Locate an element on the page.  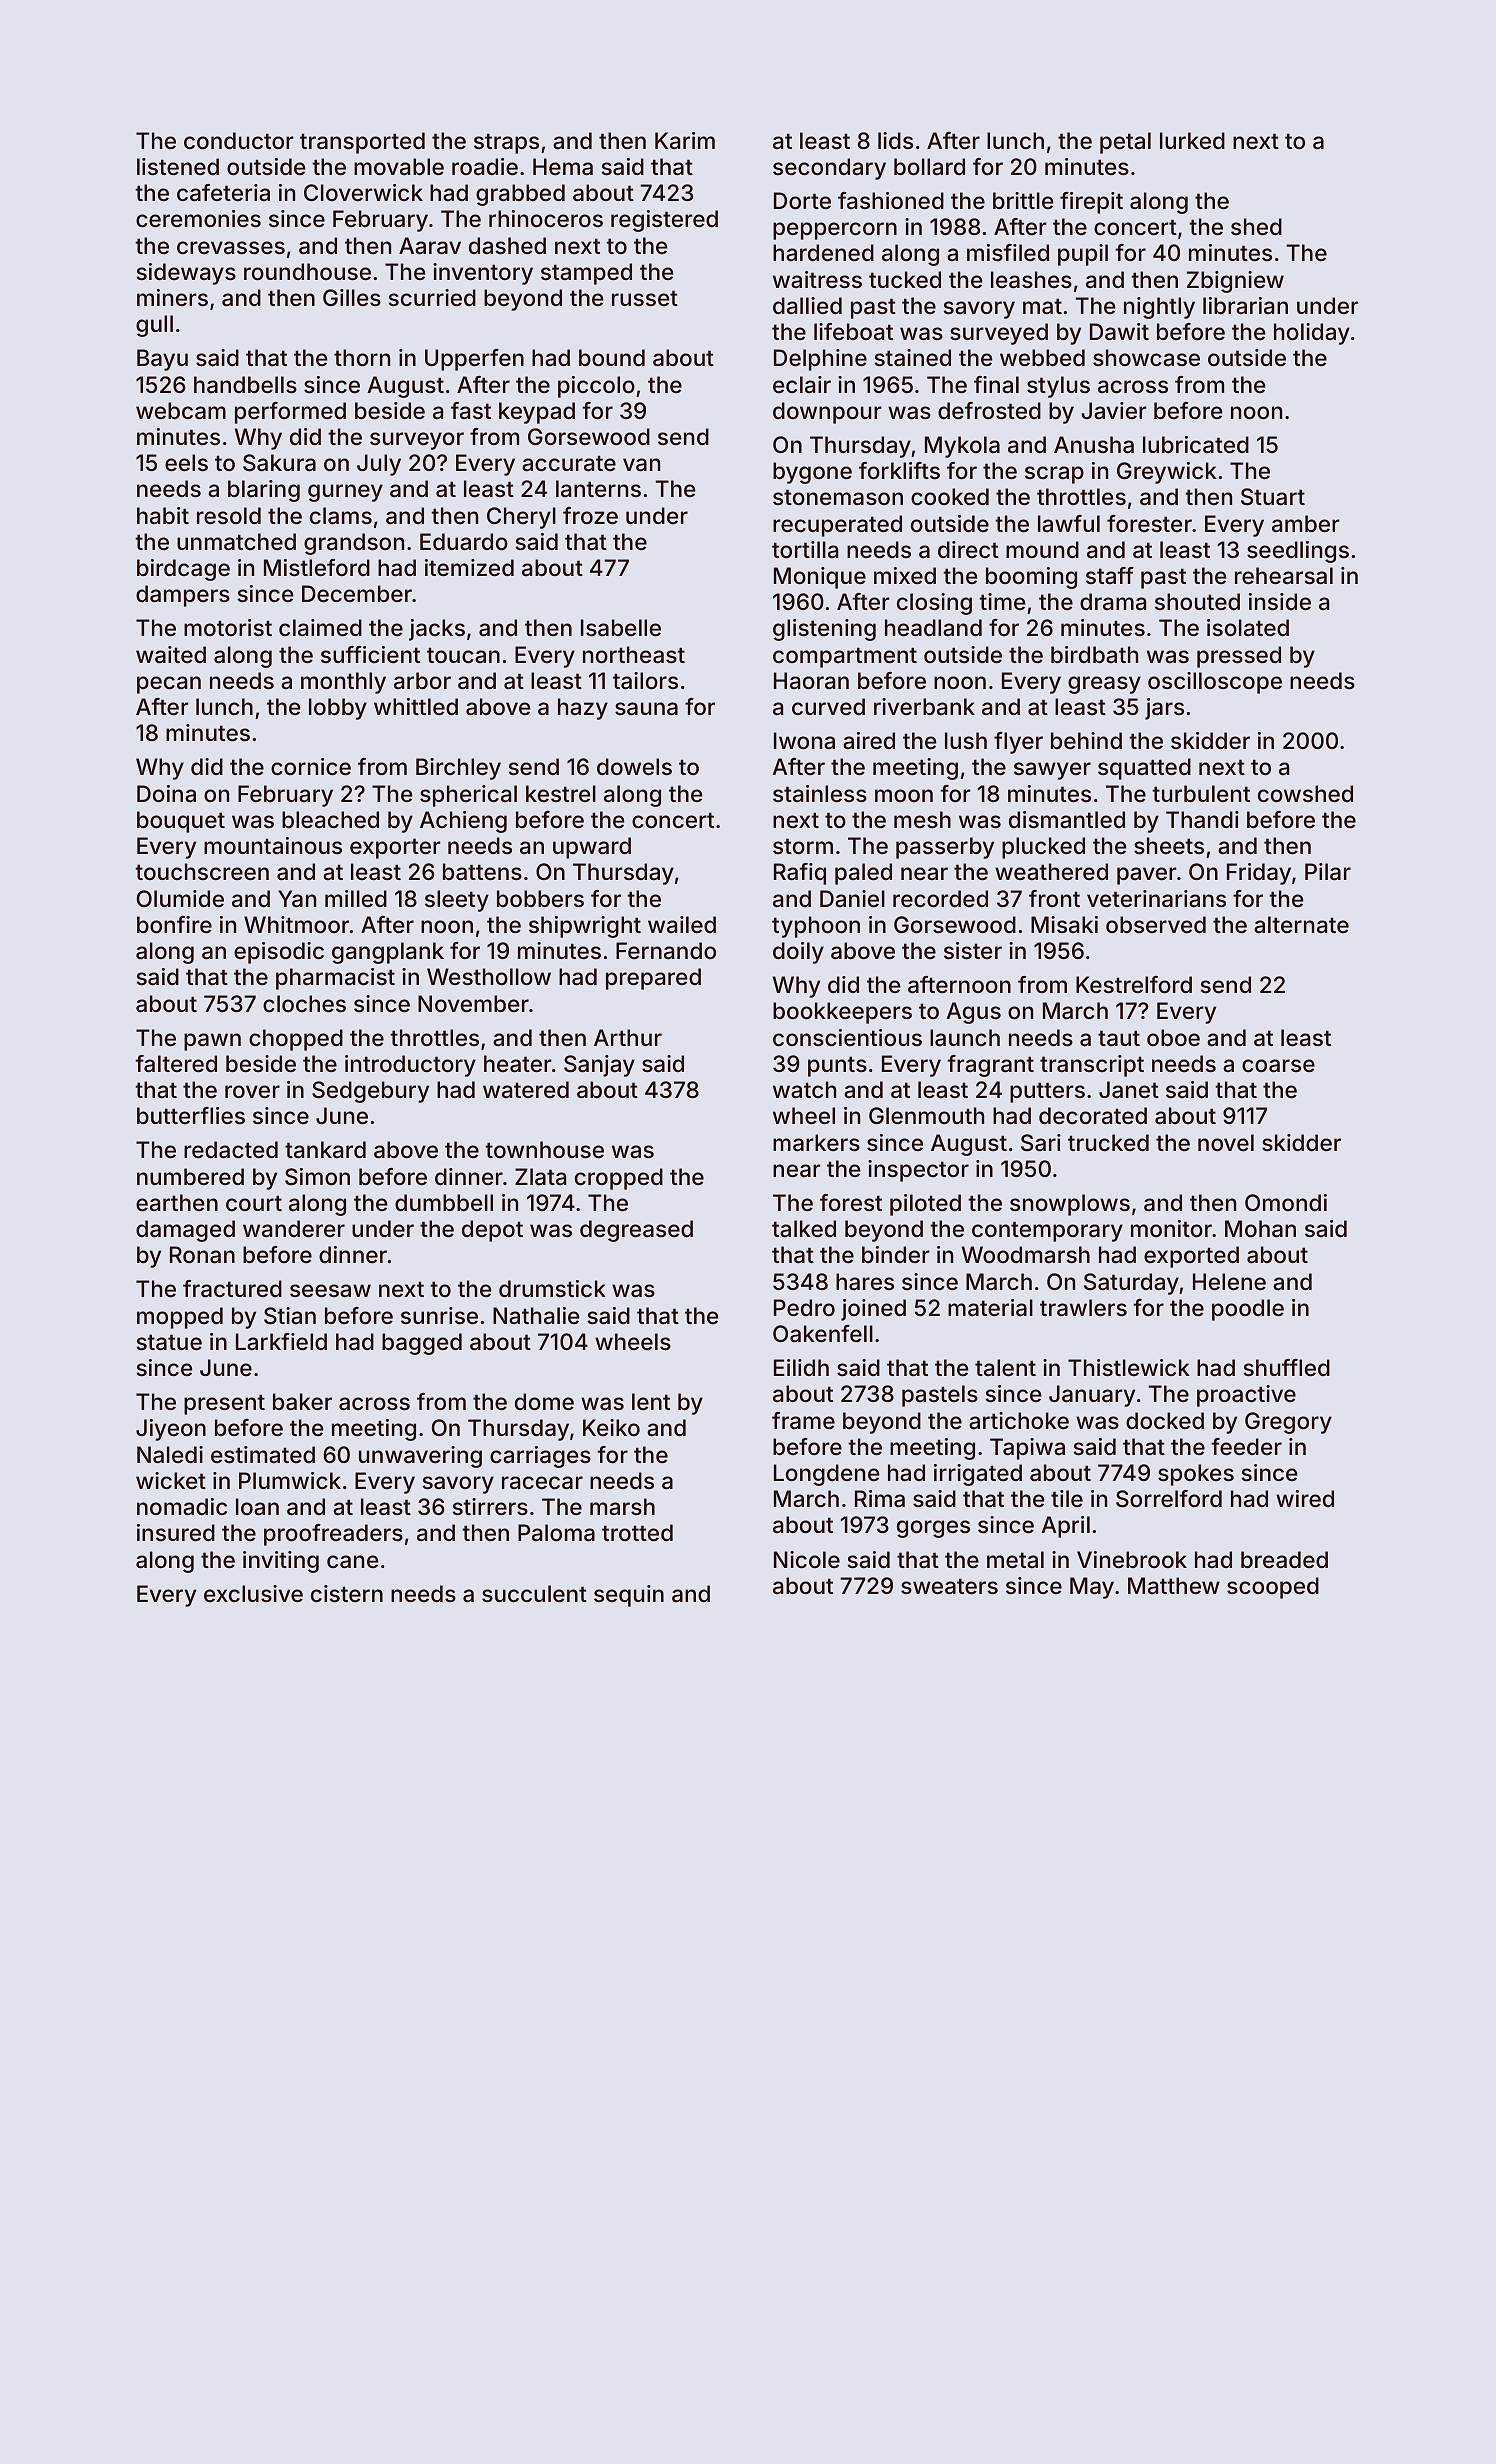
May is located at coordinates (1092, 1588).
